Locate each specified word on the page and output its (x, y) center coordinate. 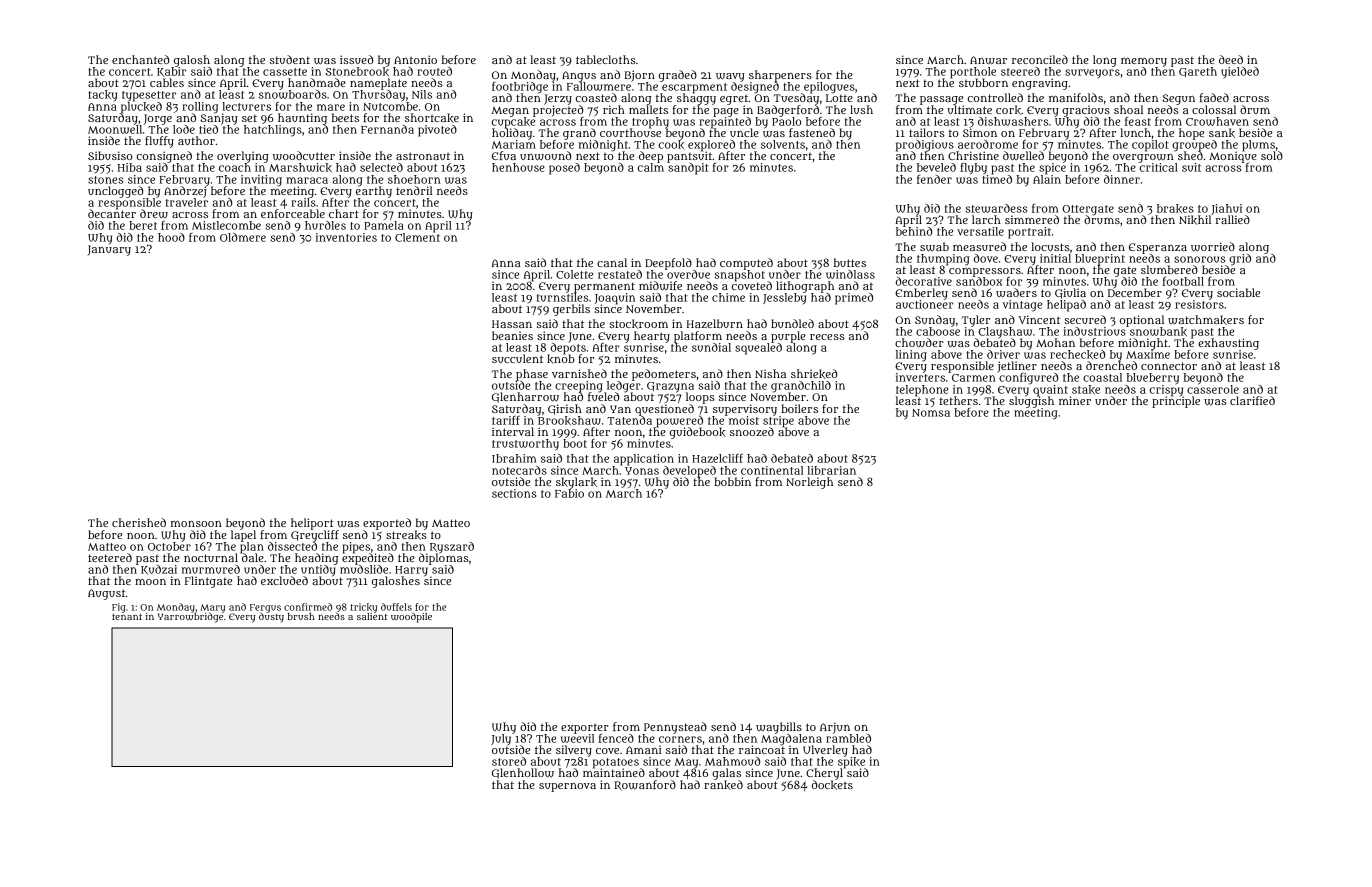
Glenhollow (523, 773)
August (106, 594)
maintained (614, 772)
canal (612, 262)
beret (143, 225)
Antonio (415, 59)
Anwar (988, 60)
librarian (831, 470)
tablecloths (606, 59)
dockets (832, 785)
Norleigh (809, 483)
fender (934, 179)
